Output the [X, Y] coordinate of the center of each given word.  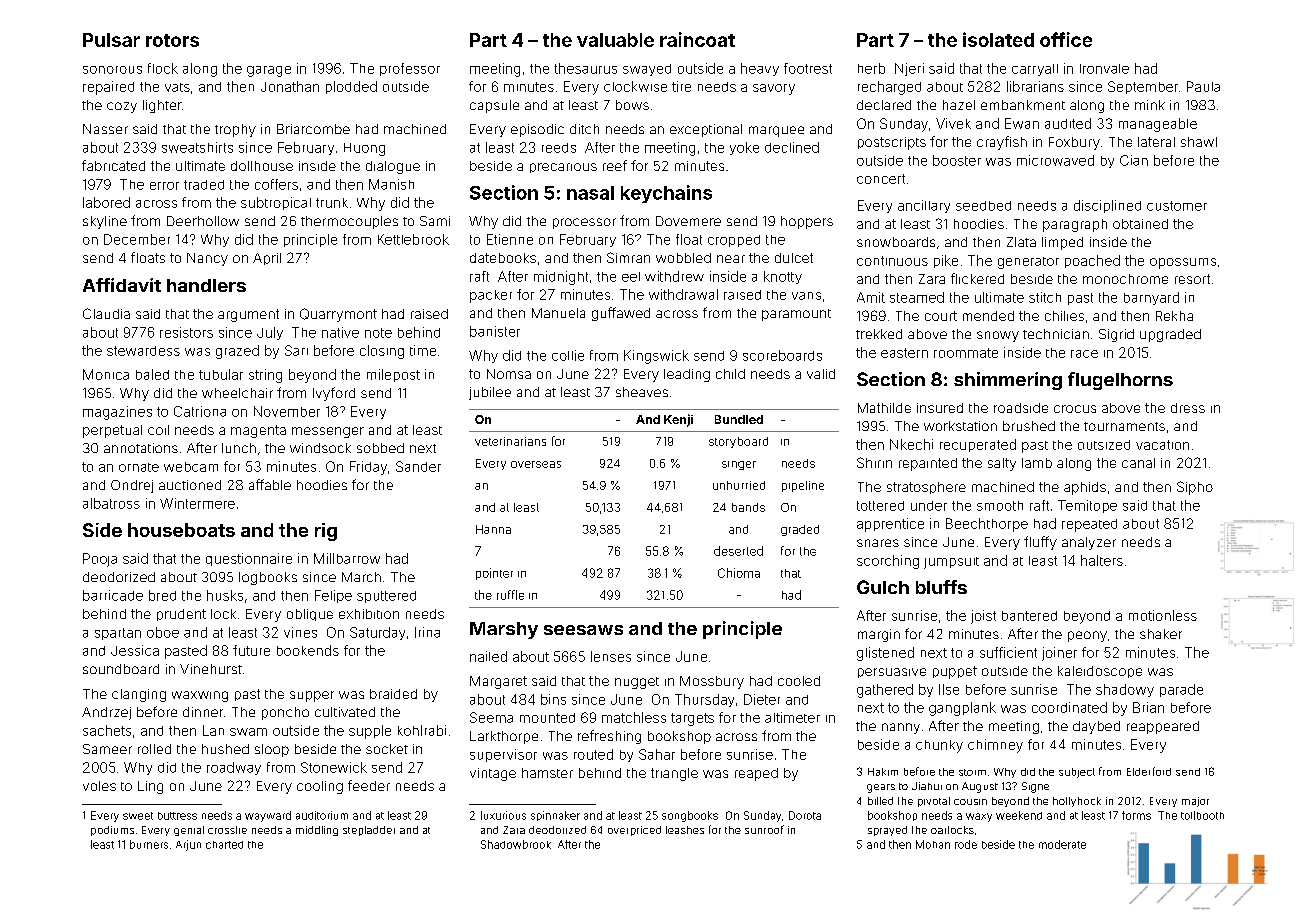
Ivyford [334, 394]
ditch [584, 129]
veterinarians [510, 441]
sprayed [887, 831]
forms [1136, 815]
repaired [108, 88]
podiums [112, 831]
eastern [904, 353]
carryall [1035, 70]
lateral [1156, 142]
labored [106, 202]
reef [615, 165]
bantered [1029, 616]
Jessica [135, 650]
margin [879, 635]
